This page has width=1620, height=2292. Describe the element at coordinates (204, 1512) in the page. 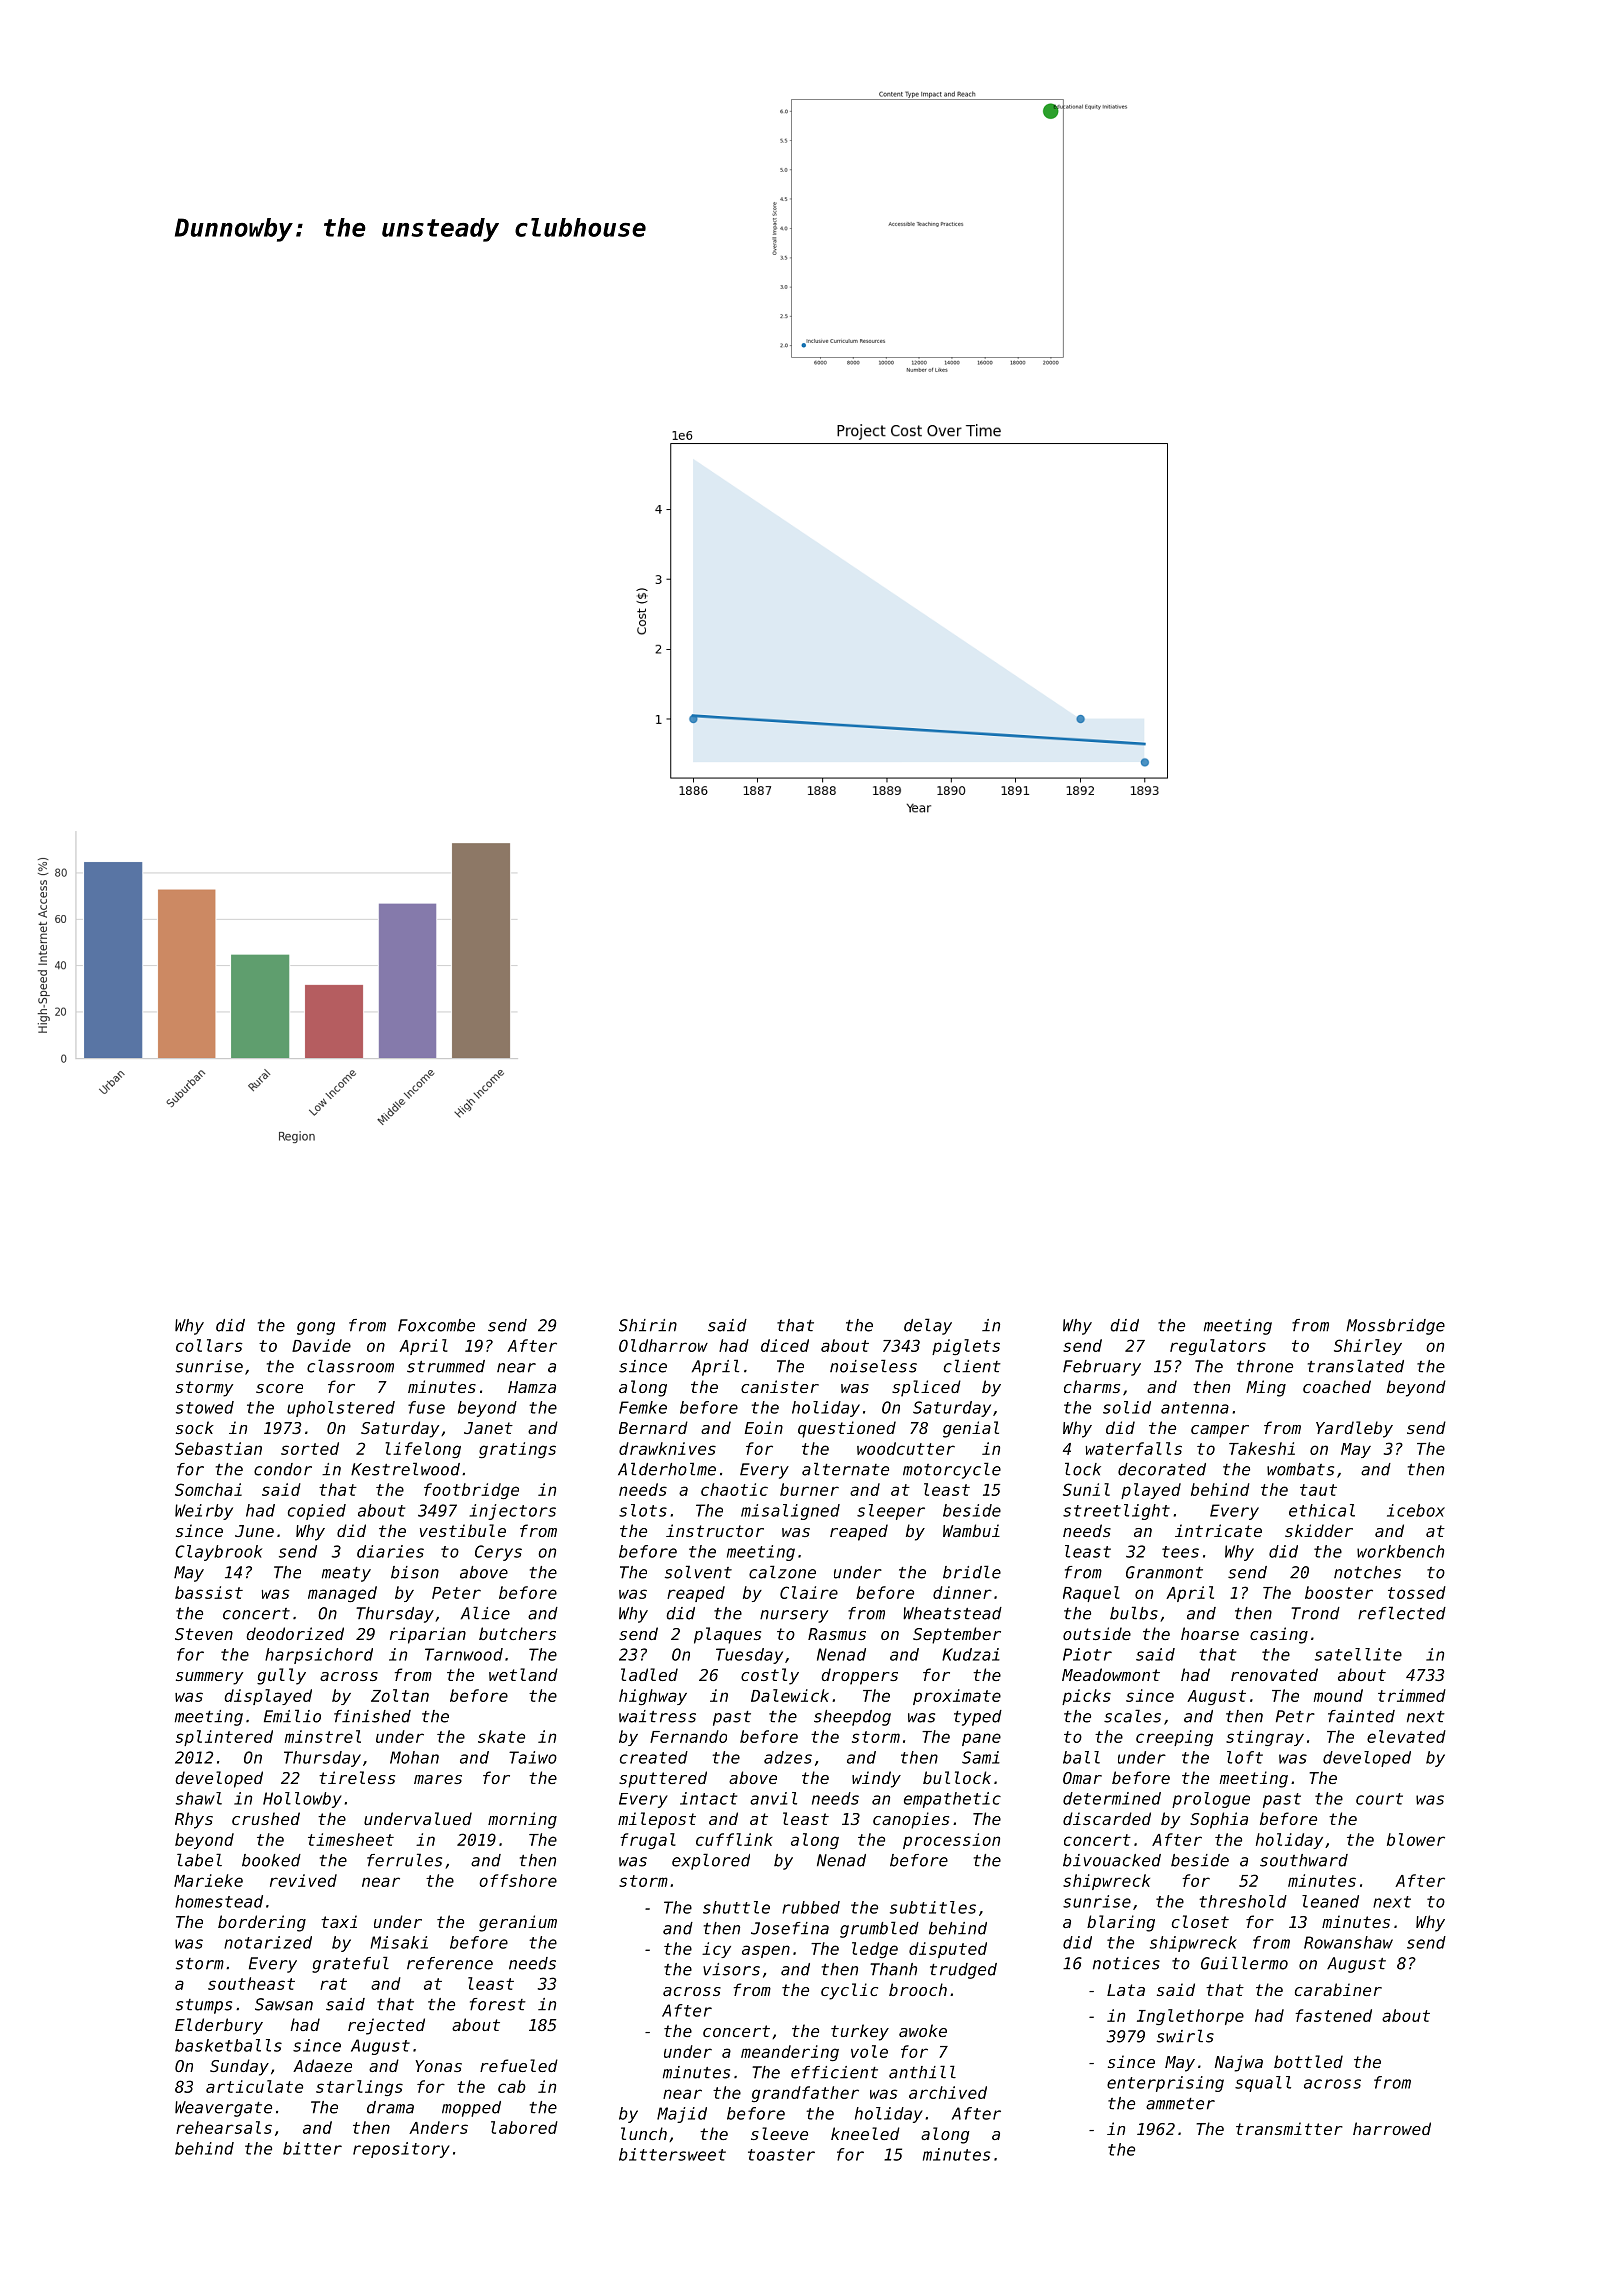

I see `Weirby` at that location.
